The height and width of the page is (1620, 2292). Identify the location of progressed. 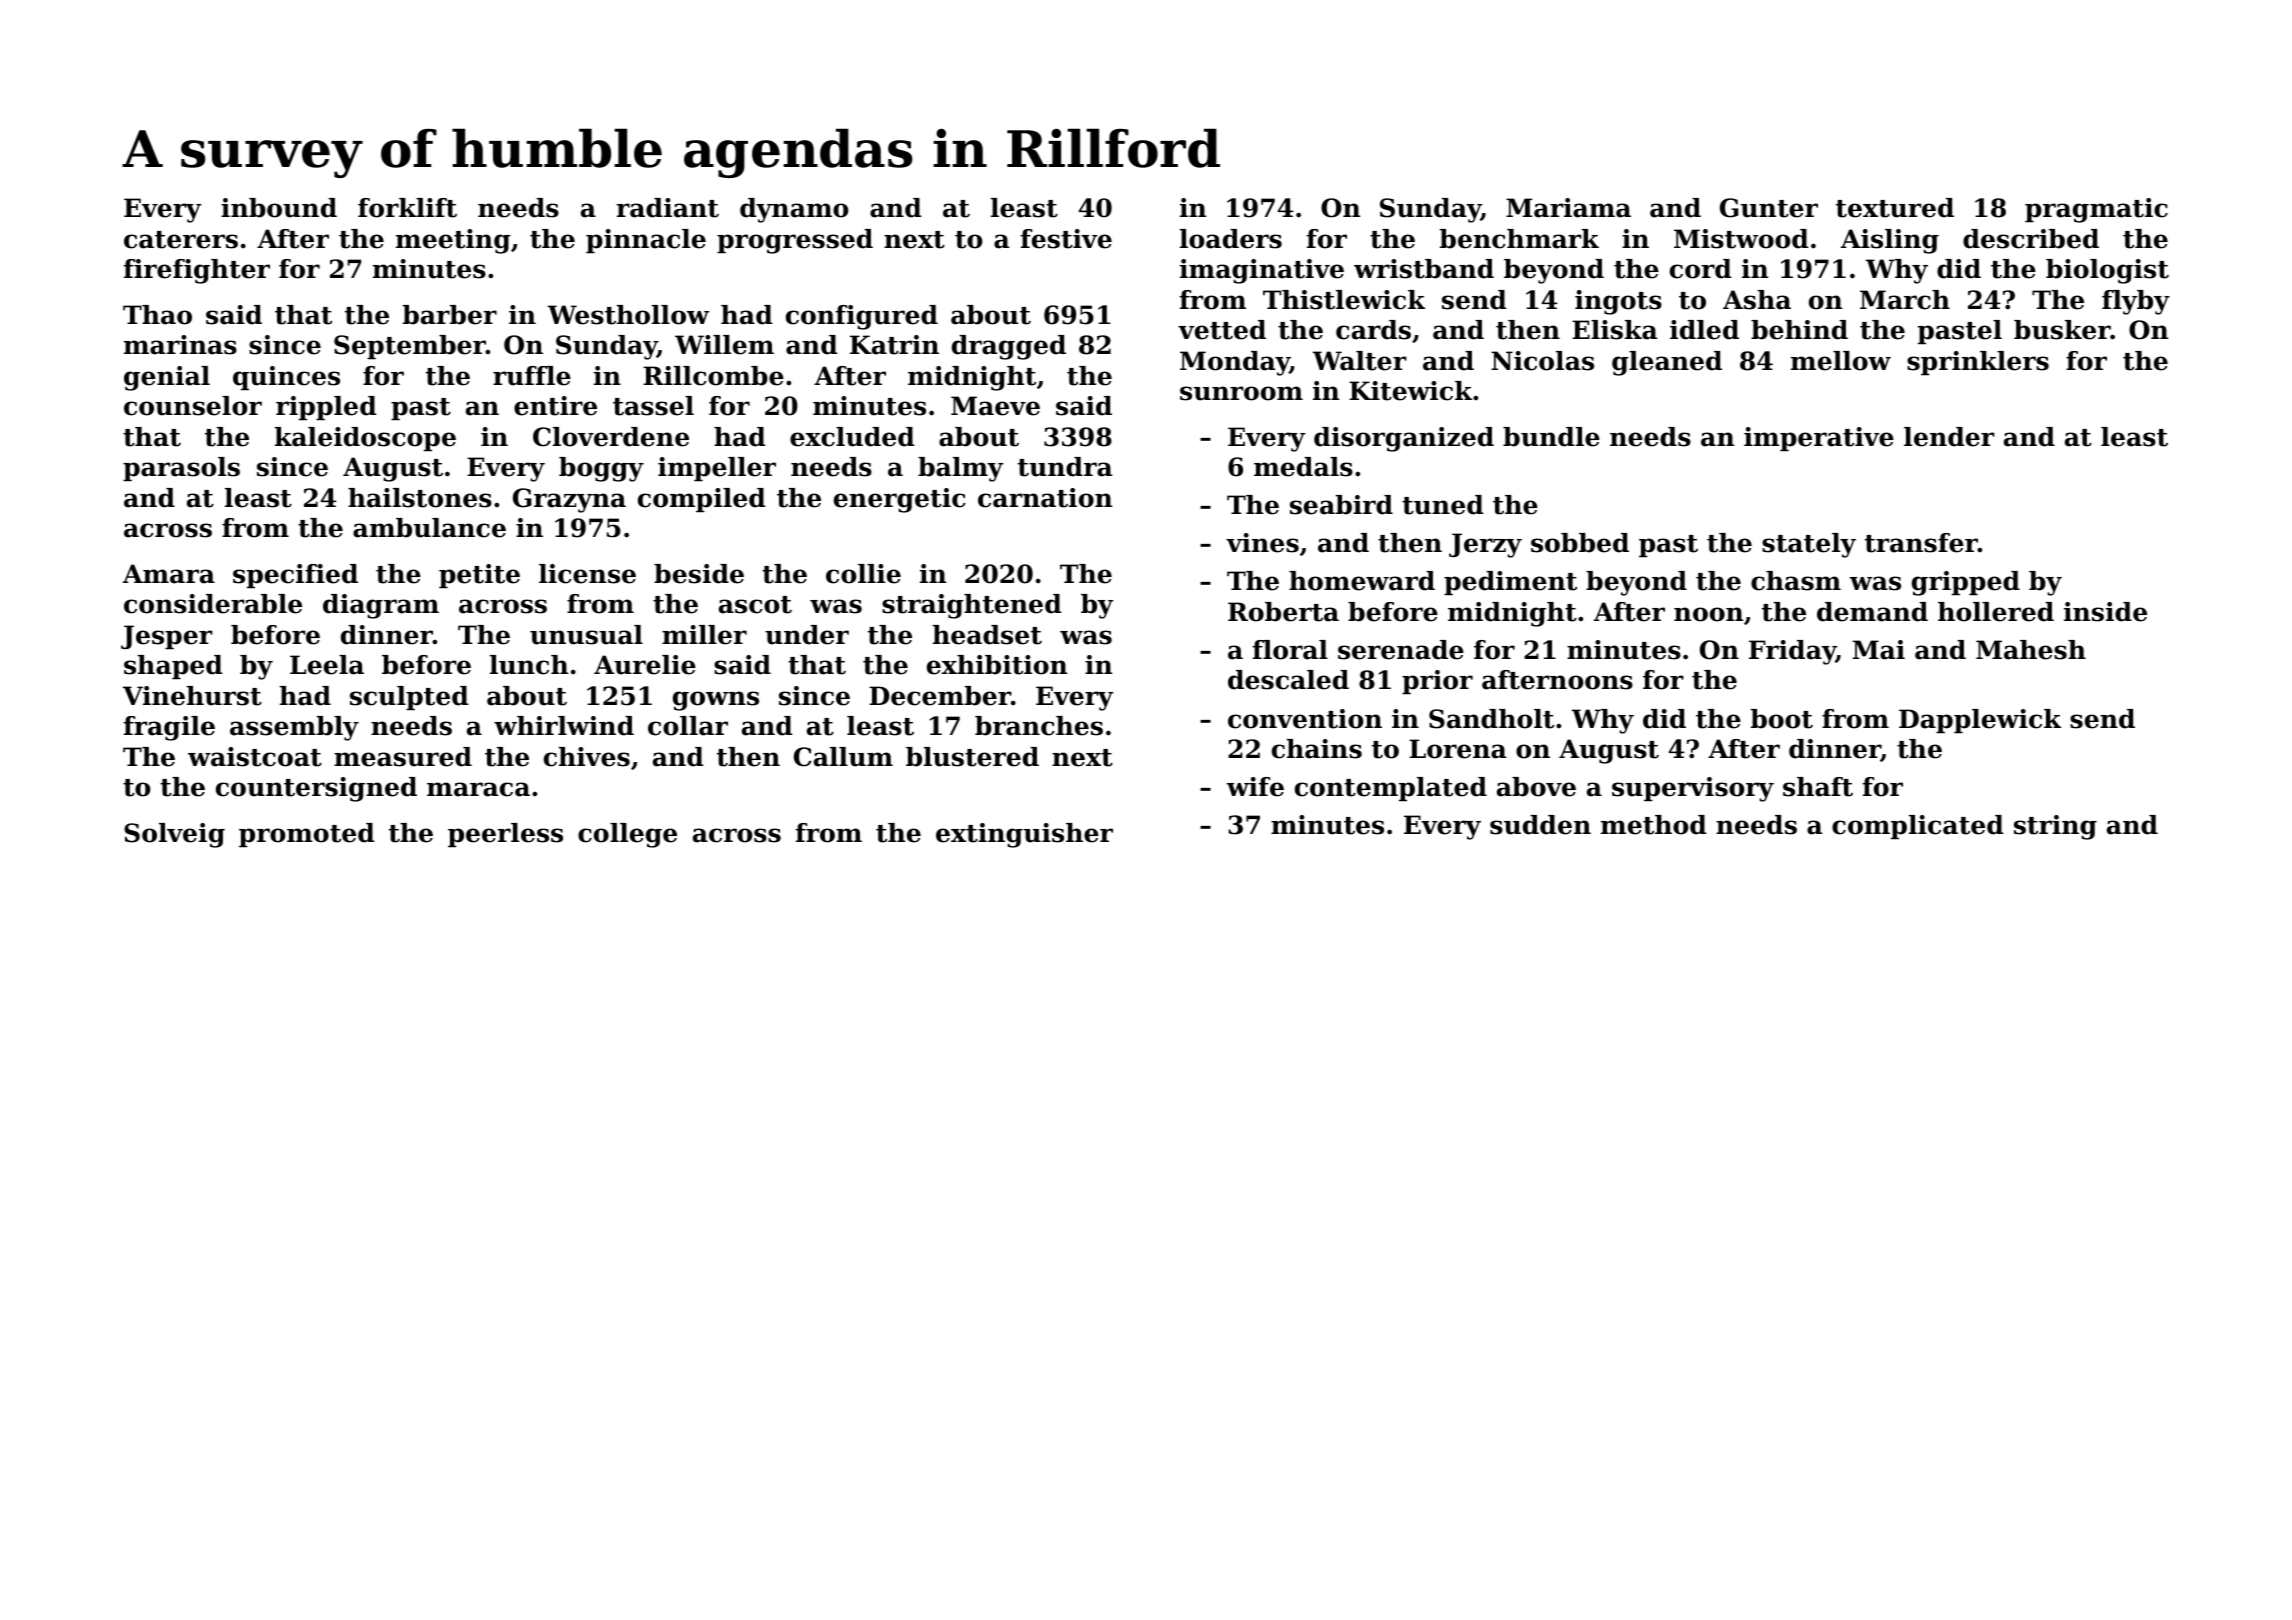
(795, 241).
